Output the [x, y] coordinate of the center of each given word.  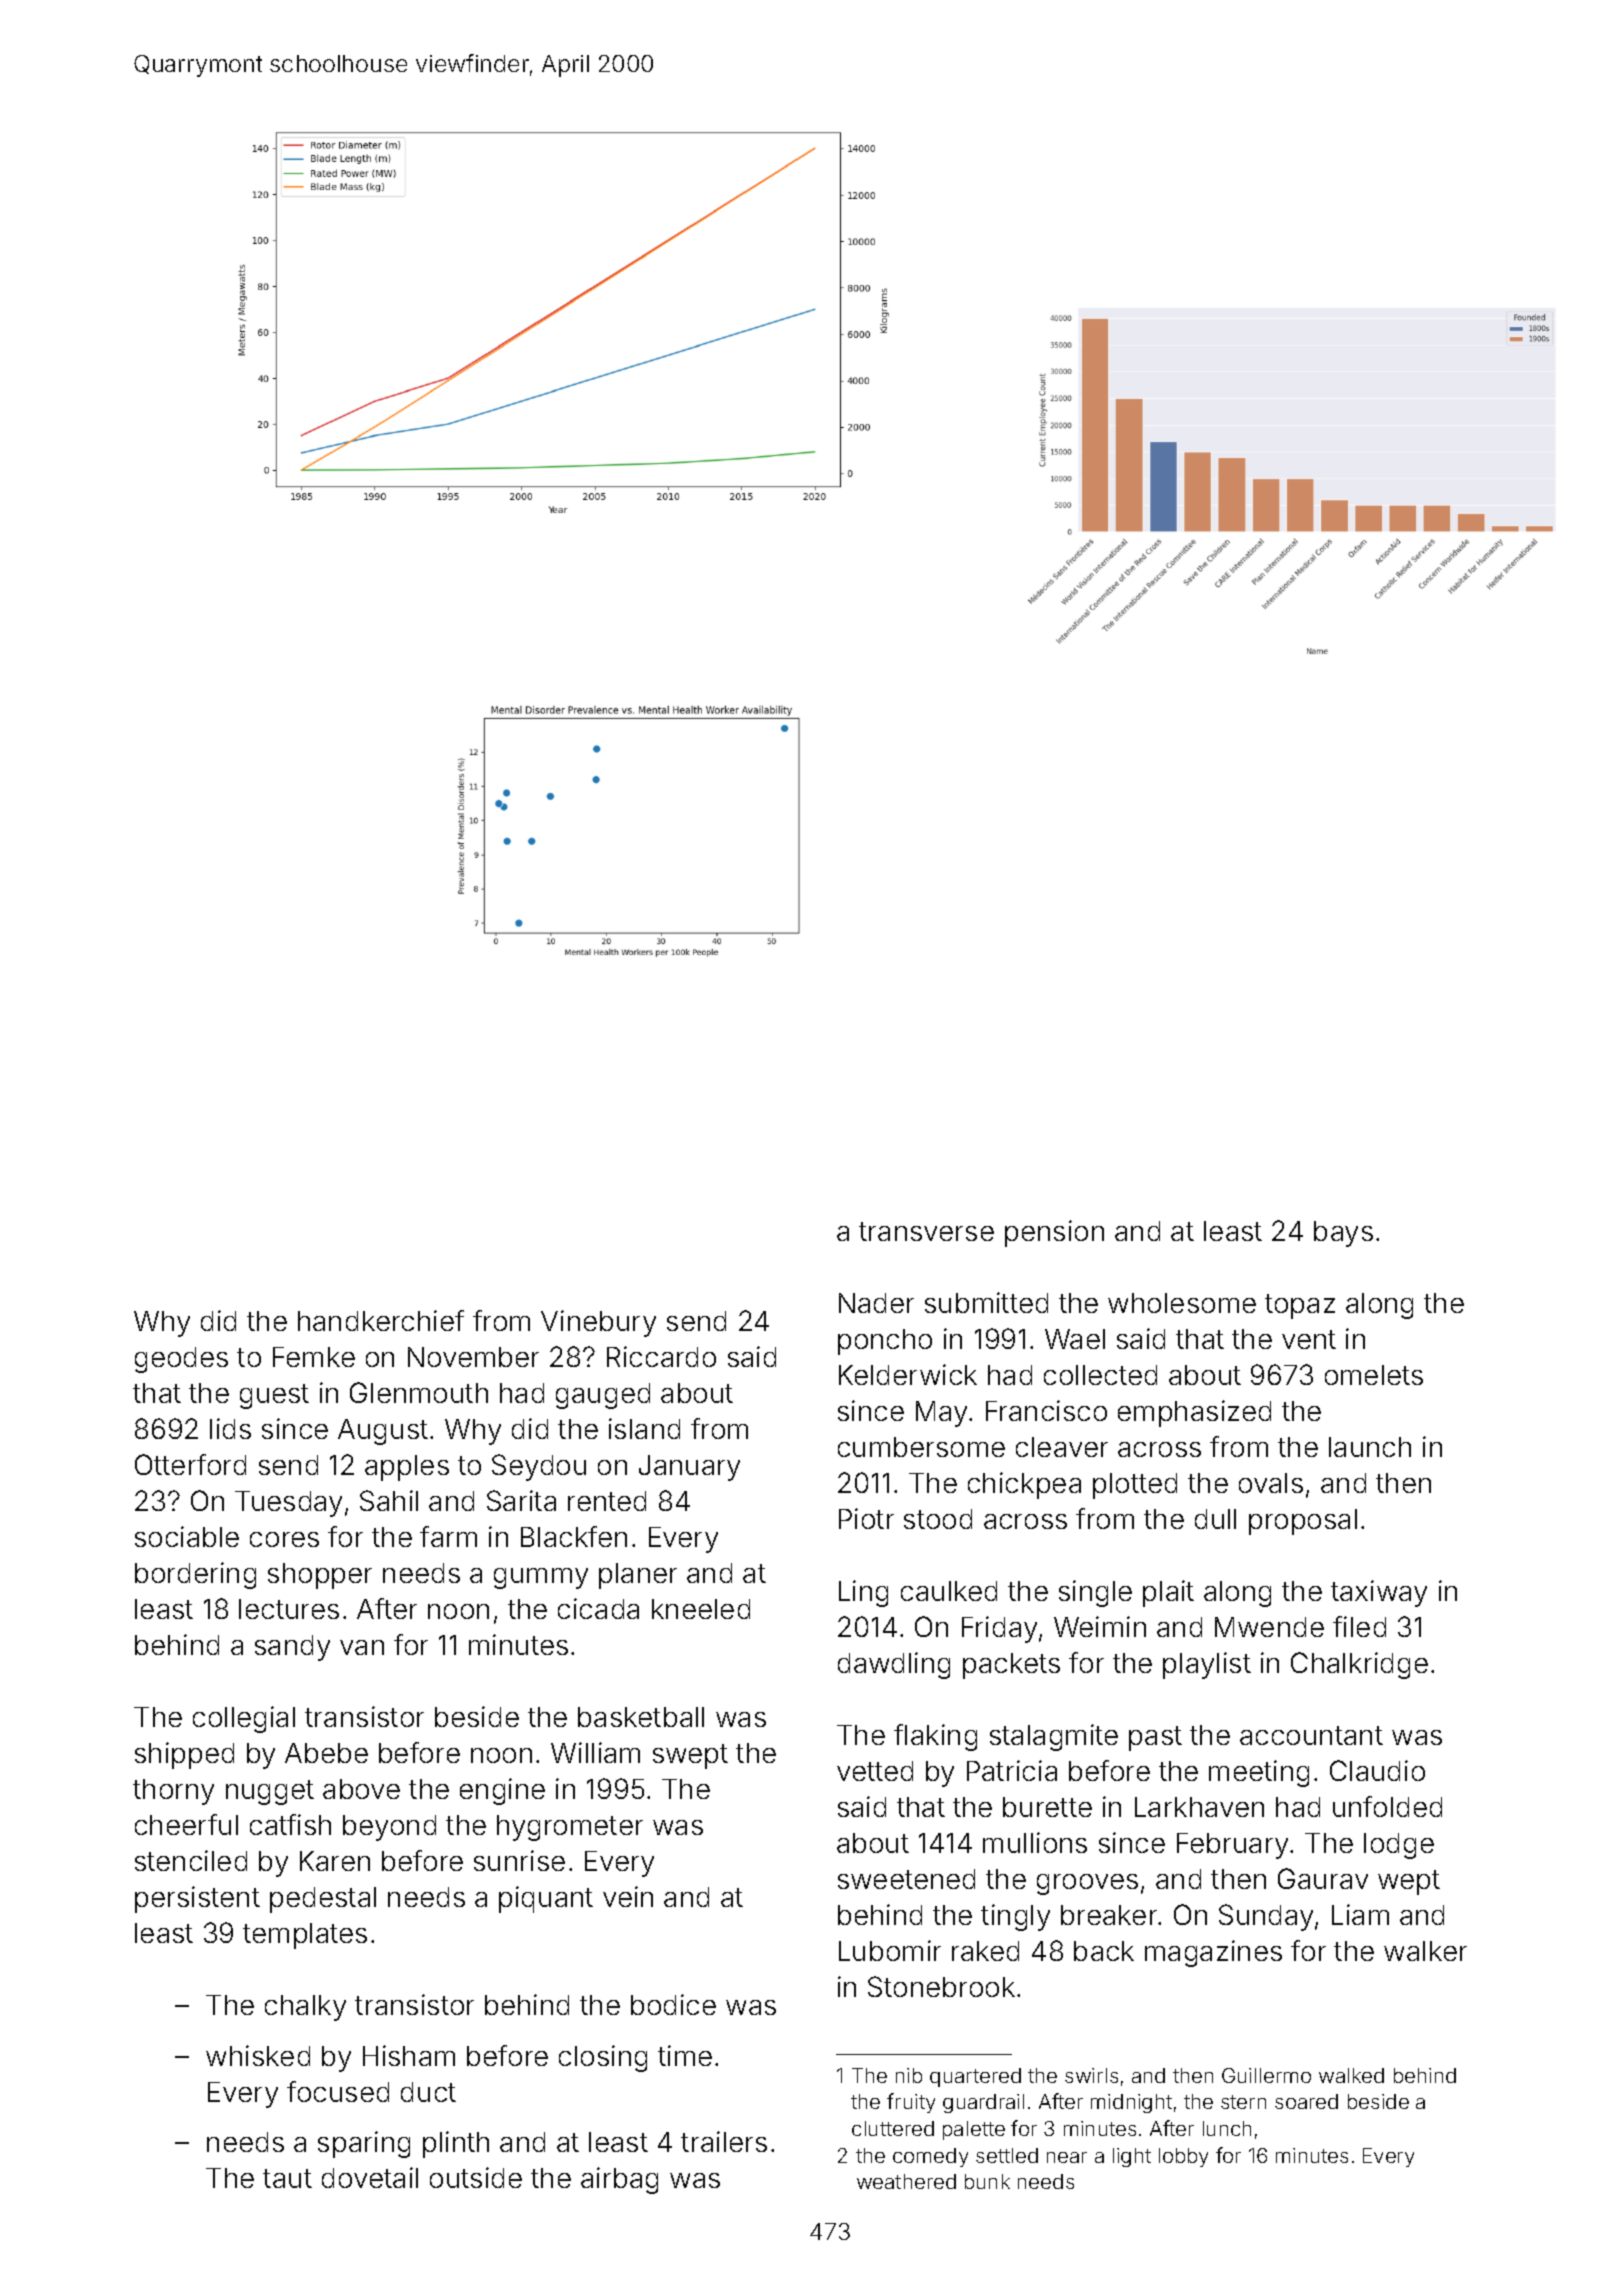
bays [1343, 1234]
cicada [598, 1608]
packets [1011, 1666]
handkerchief [381, 1320]
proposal [1303, 1522]
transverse [926, 1231]
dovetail [370, 2177]
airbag [619, 2180]
